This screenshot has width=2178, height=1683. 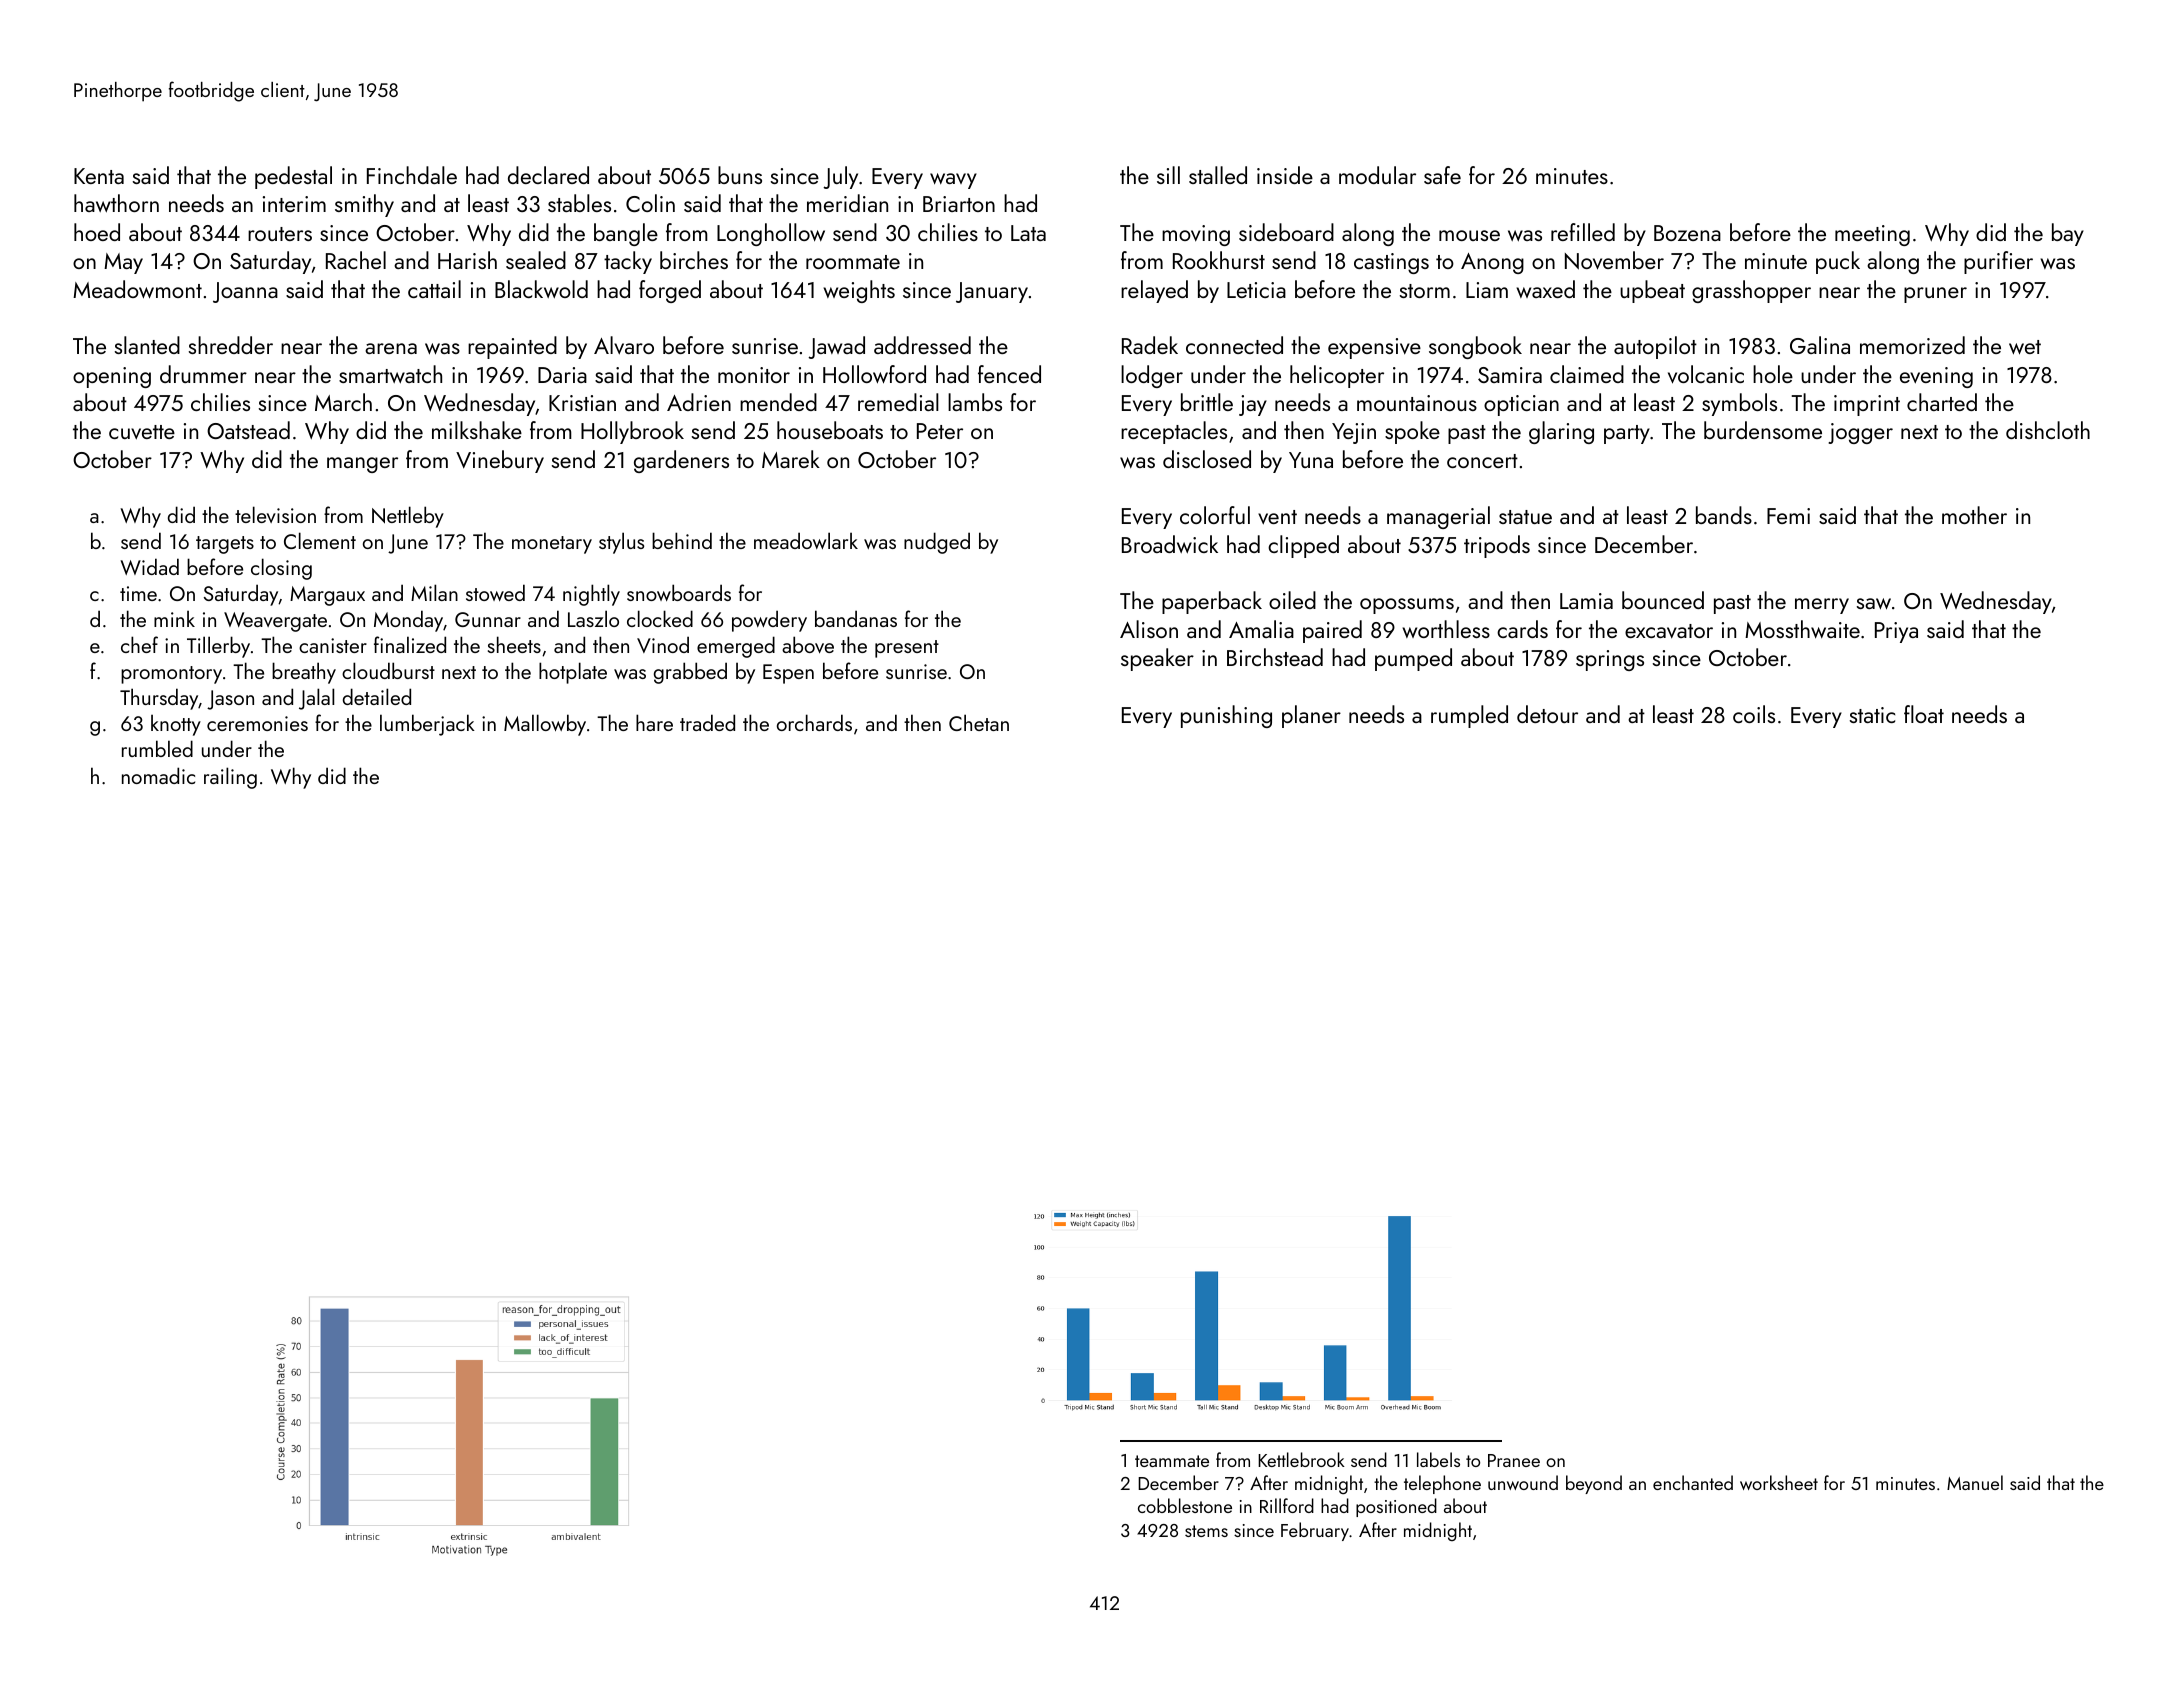 What do you see at coordinates (808, 644) in the screenshot?
I see `above` at bounding box center [808, 644].
